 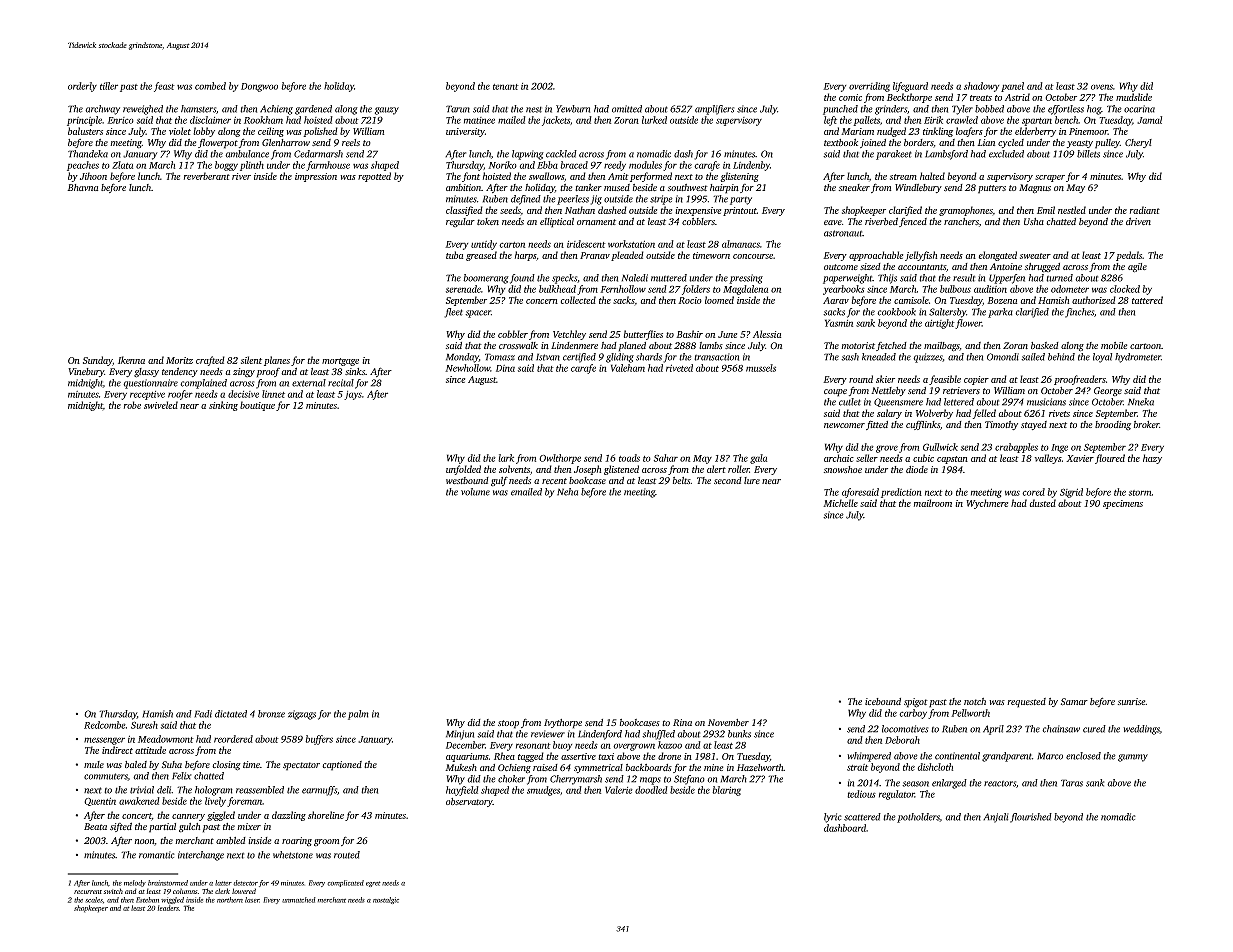 I want to click on westbound, so click(x=467, y=480).
